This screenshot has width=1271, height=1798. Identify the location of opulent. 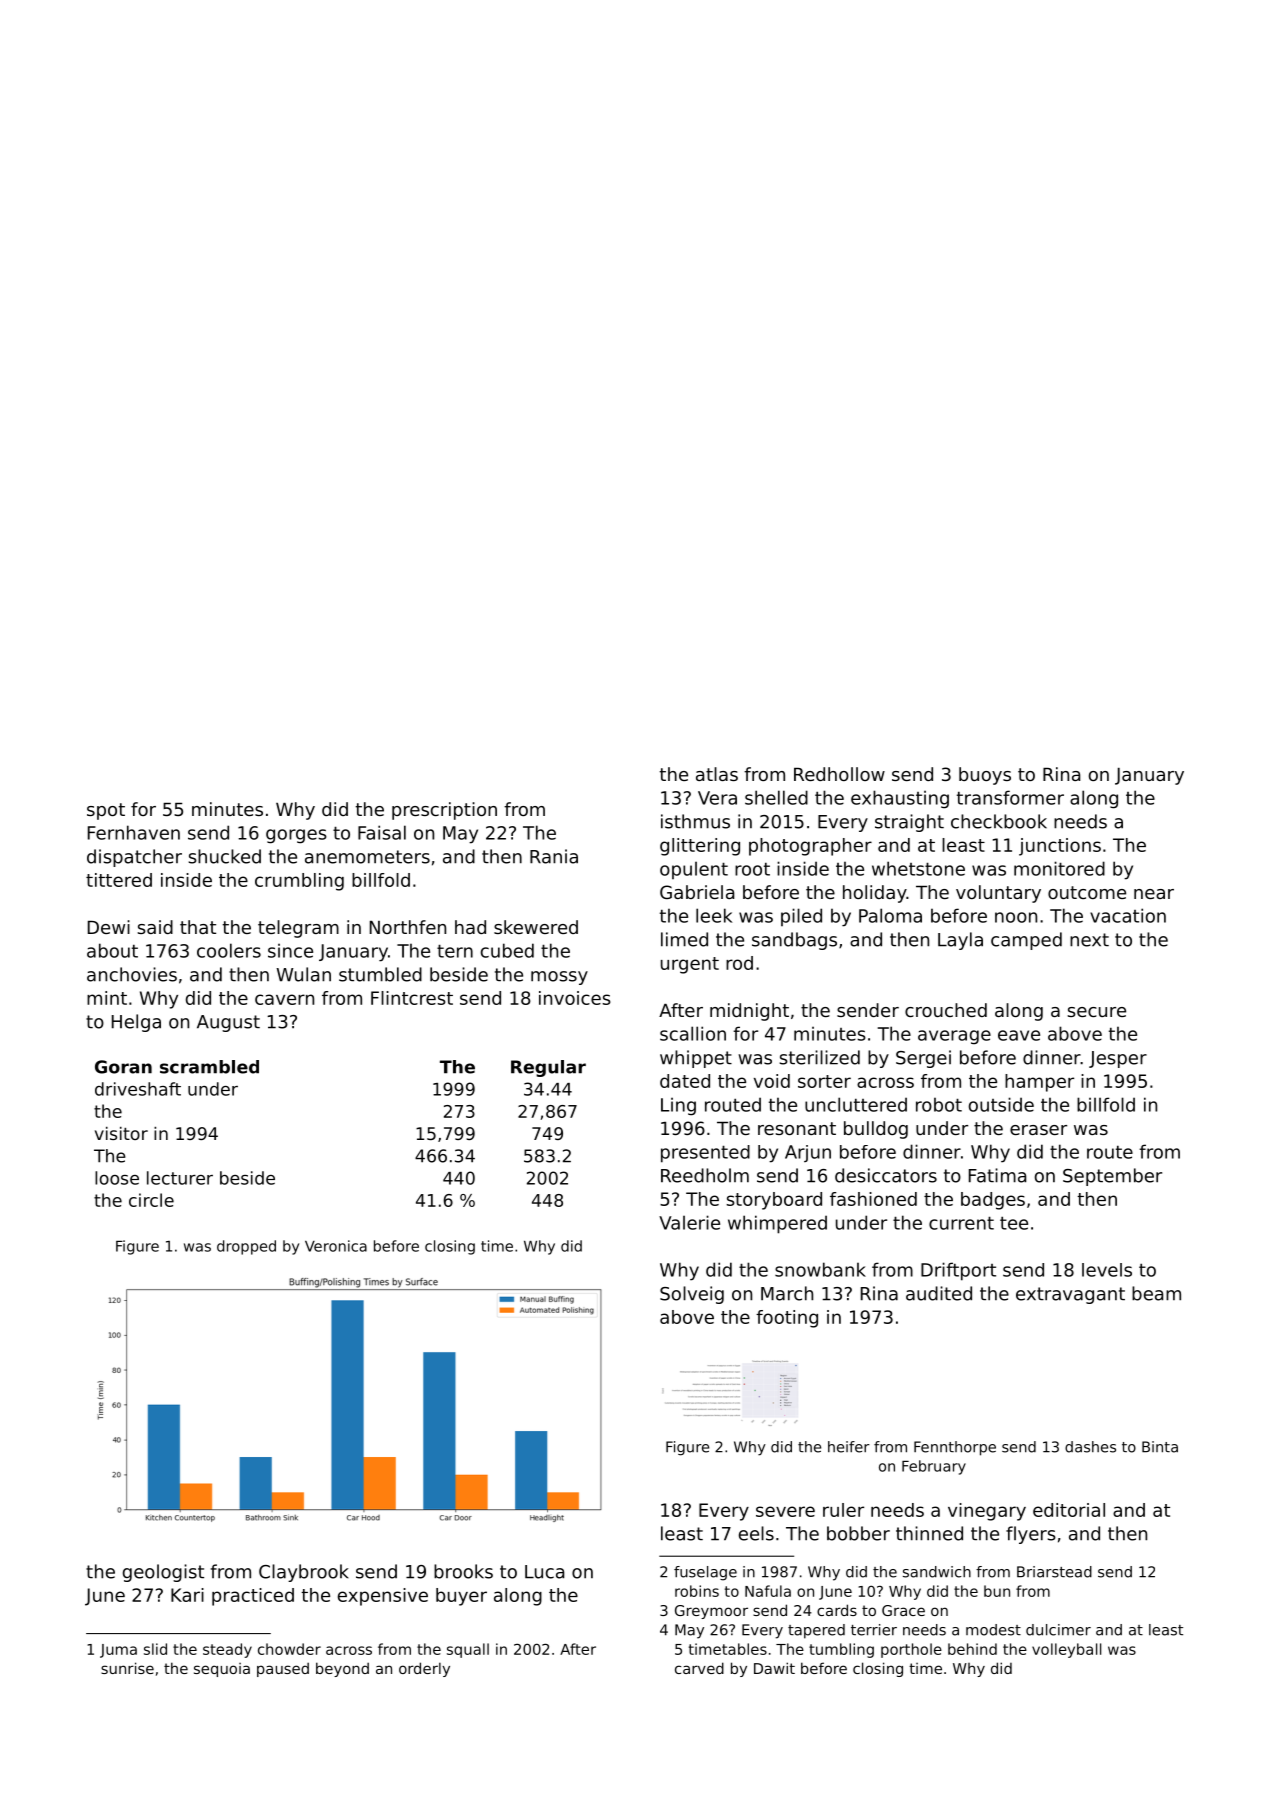
(694, 870).
